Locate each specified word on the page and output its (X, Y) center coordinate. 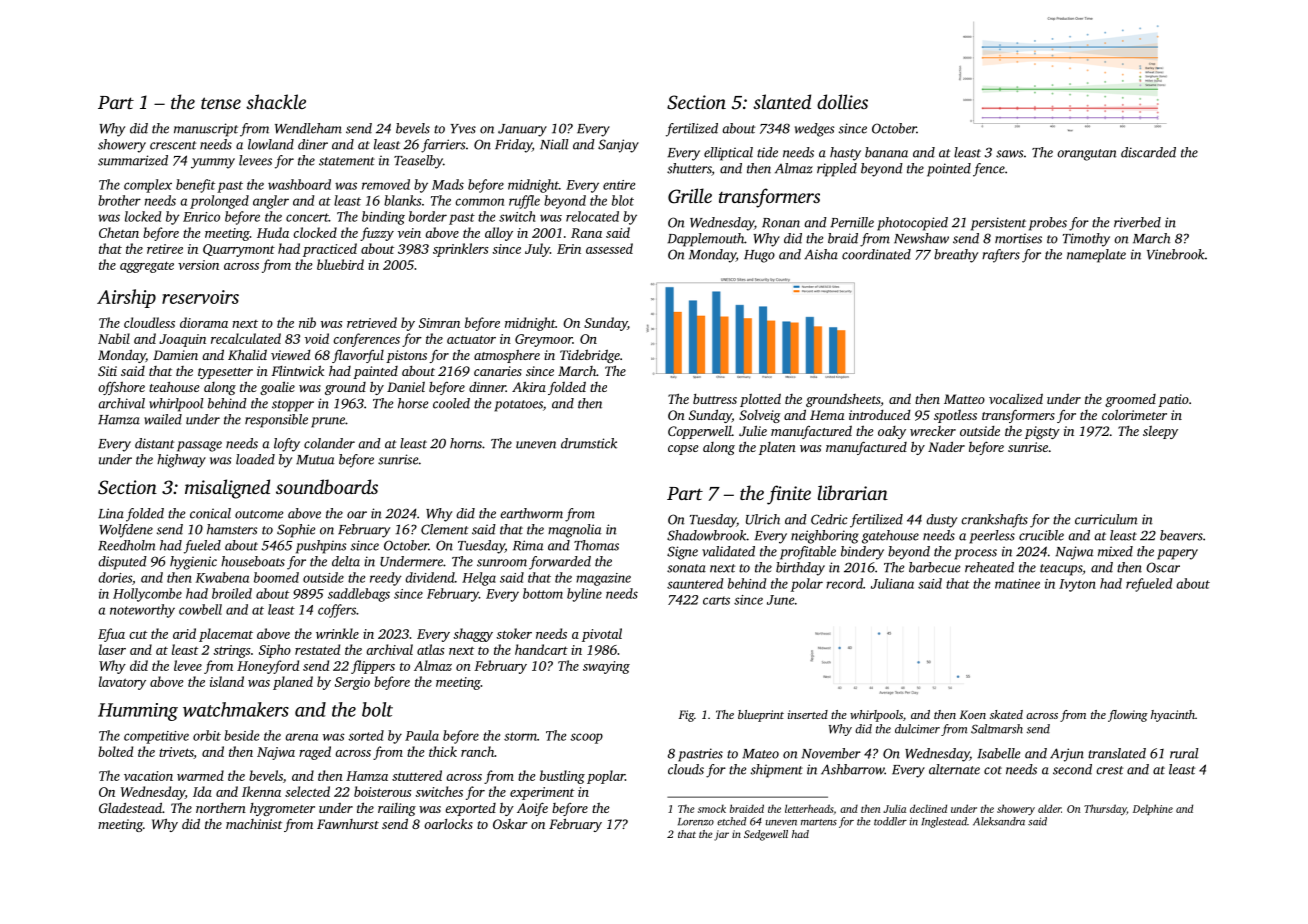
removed (386, 184)
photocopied (912, 224)
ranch (477, 751)
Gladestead (130, 807)
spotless (955, 416)
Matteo (964, 399)
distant (154, 443)
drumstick (589, 443)
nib (307, 322)
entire (619, 185)
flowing (1128, 716)
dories (115, 577)
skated (1006, 714)
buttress (715, 399)
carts (716, 600)
